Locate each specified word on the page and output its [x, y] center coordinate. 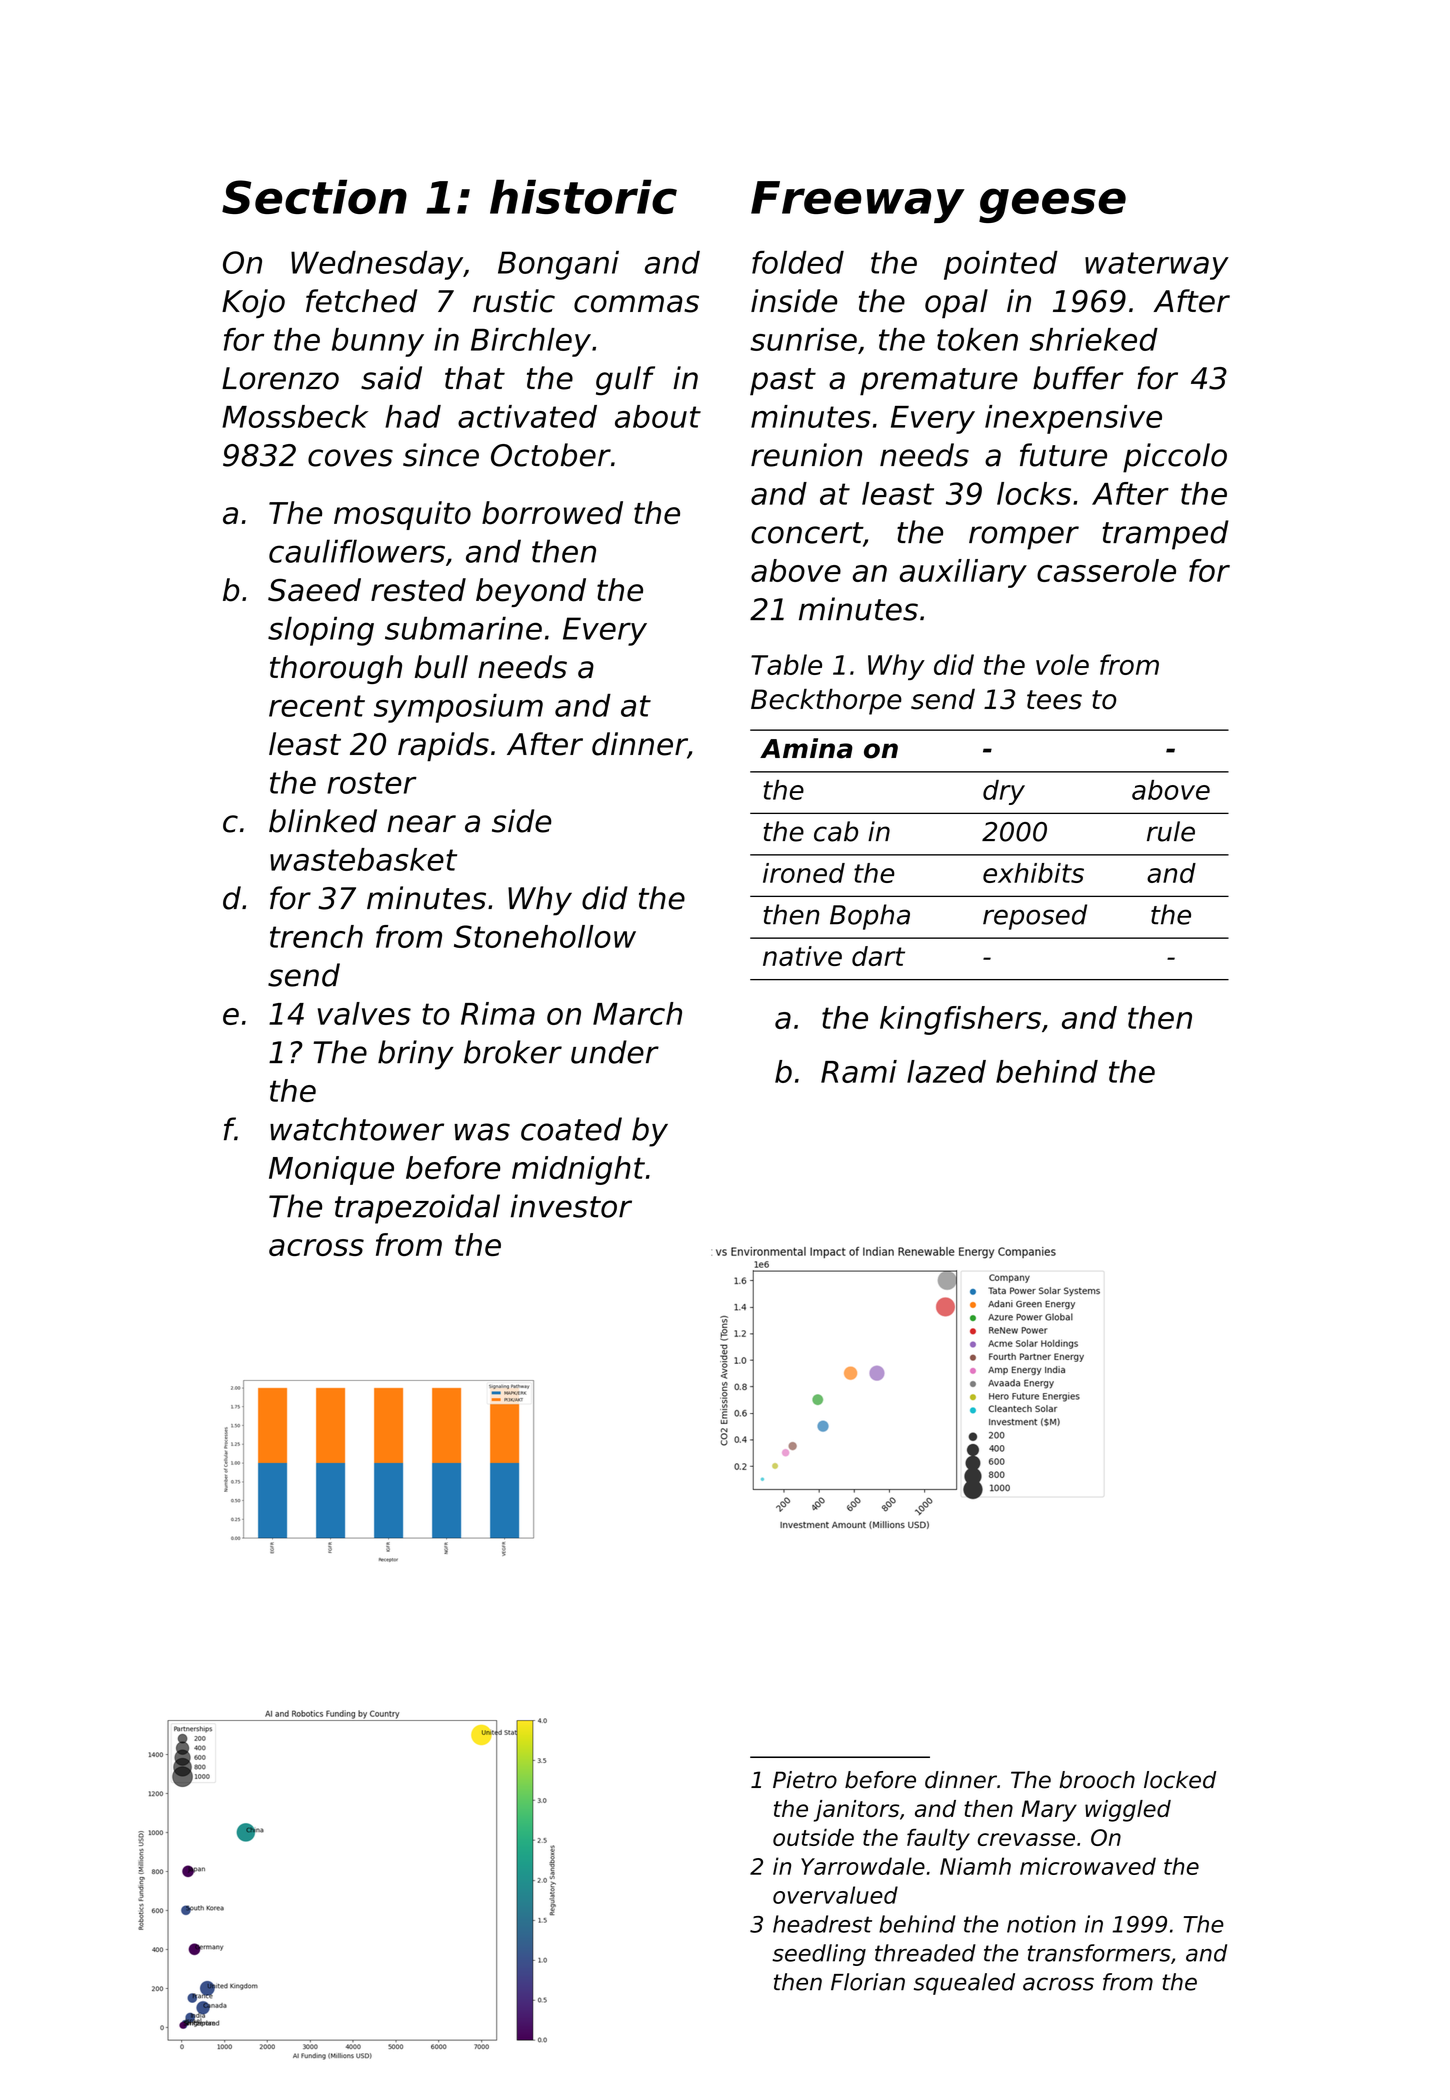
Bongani [558, 265]
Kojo [253, 303]
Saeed [314, 590]
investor [571, 1206]
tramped [1165, 535]
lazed [946, 1071]
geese [1052, 205]
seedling [819, 1955]
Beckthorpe [826, 701]
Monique [331, 1170]
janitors [856, 1811]
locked [1180, 1780]
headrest [822, 1924]
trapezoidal [417, 1209]
